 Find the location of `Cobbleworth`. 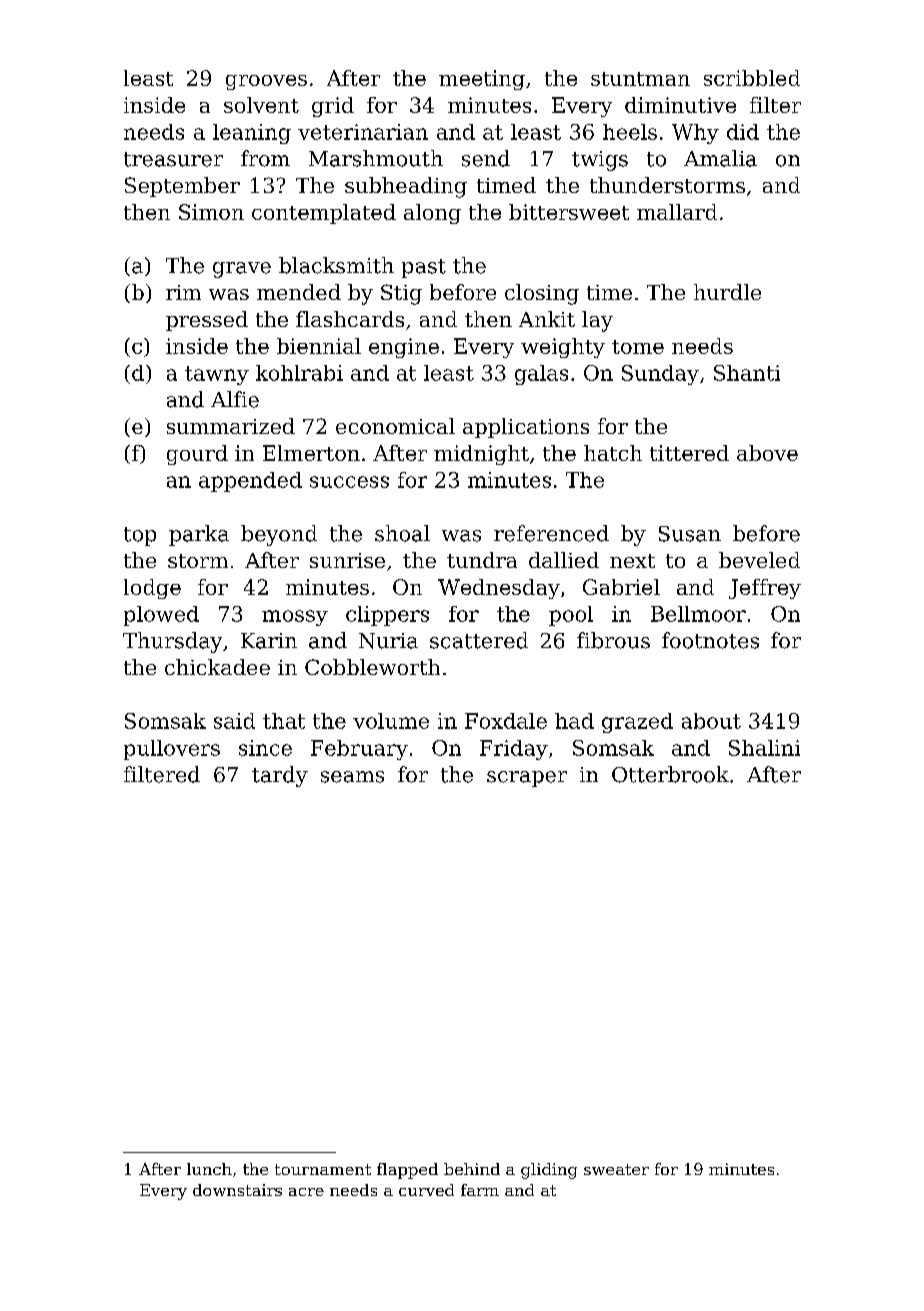

Cobbleworth is located at coordinates (372, 667).
